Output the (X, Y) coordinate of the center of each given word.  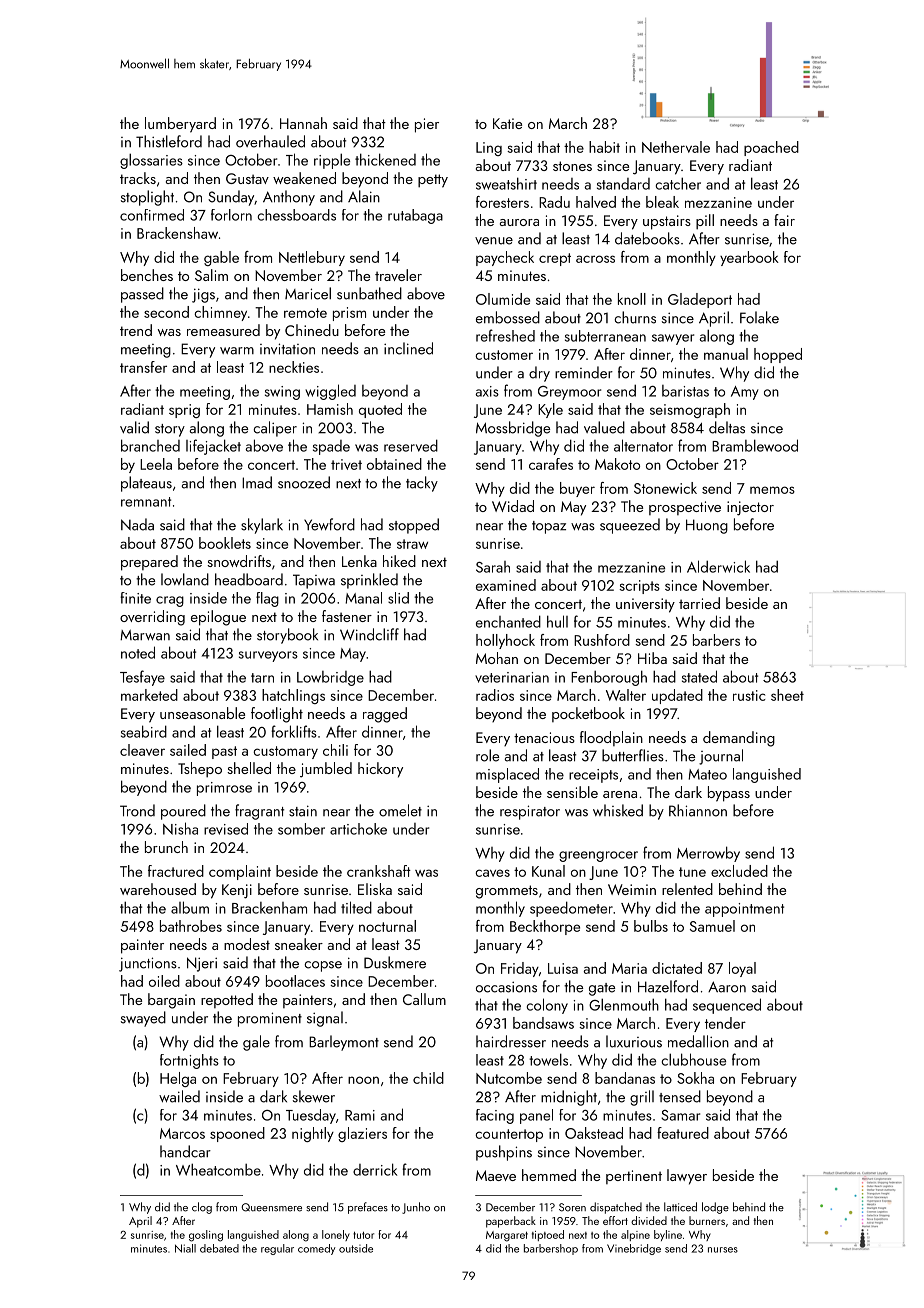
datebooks (647, 238)
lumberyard (180, 125)
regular (277, 1249)
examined (506, 585)
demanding (739, 739)
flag (267, 599)
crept (555, 259)
